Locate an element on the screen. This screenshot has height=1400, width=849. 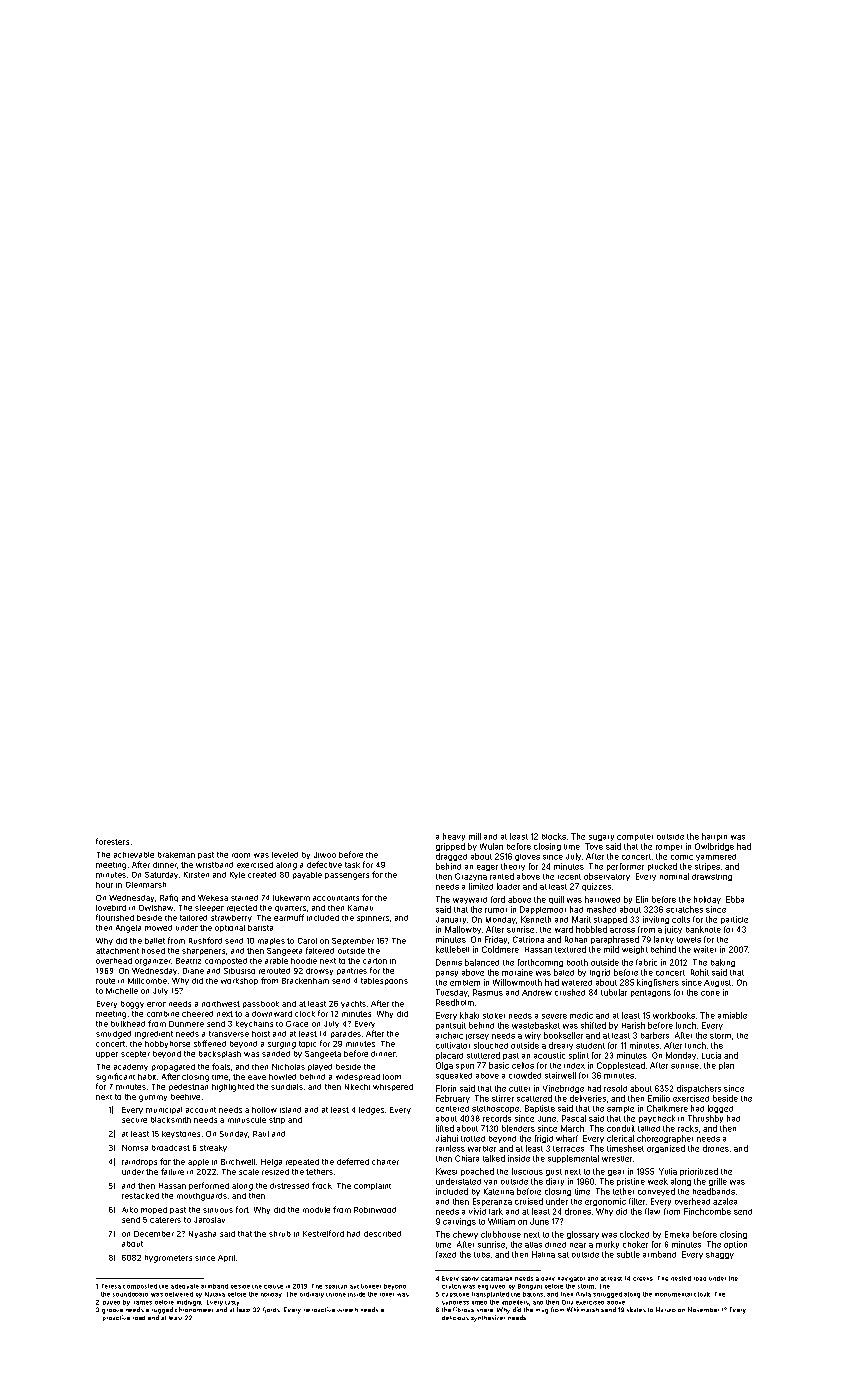
logged is located at coordinates (720, 1109).
